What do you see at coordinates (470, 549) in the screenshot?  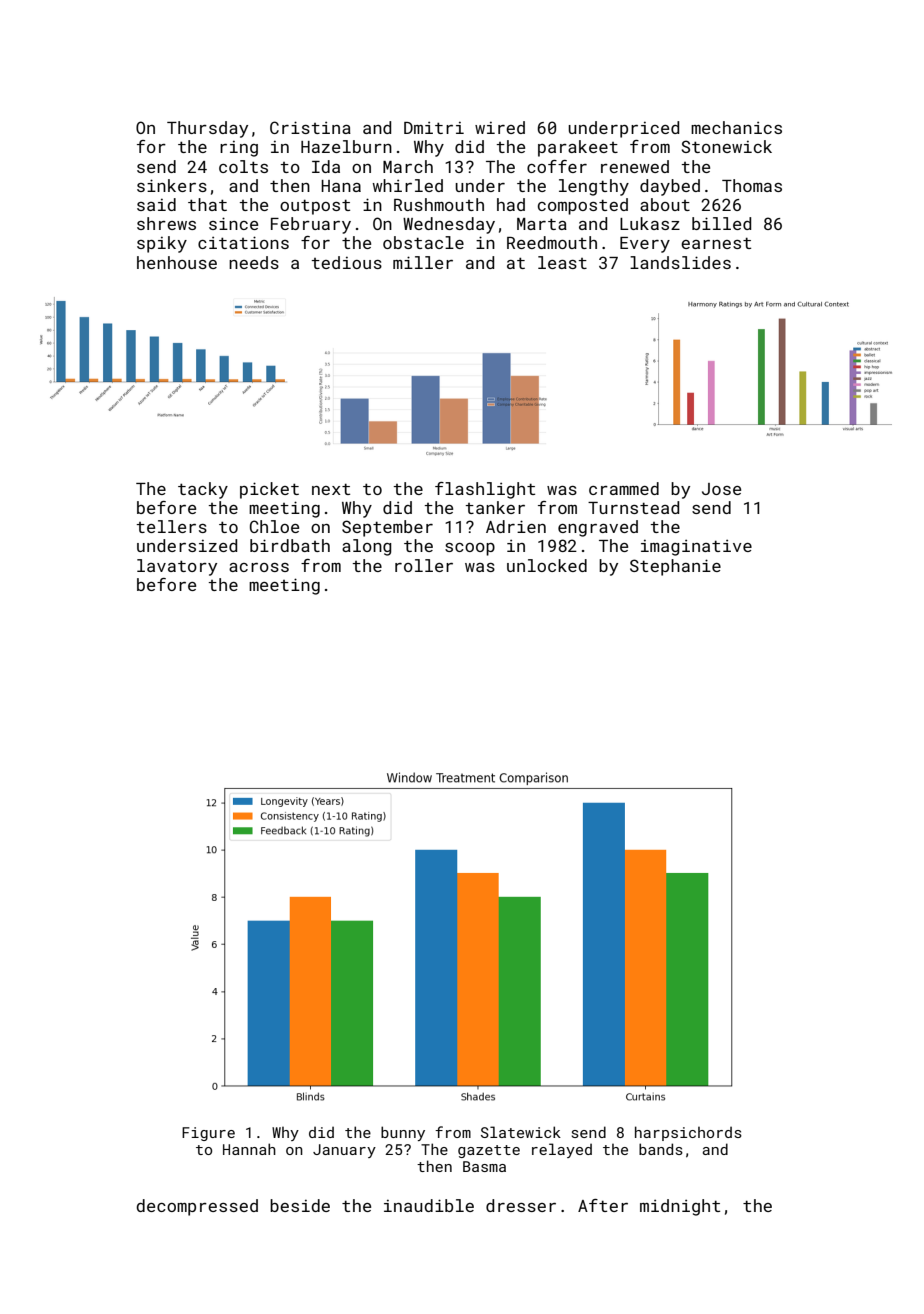 I see `scoop` at bounding box center [470, 549].
